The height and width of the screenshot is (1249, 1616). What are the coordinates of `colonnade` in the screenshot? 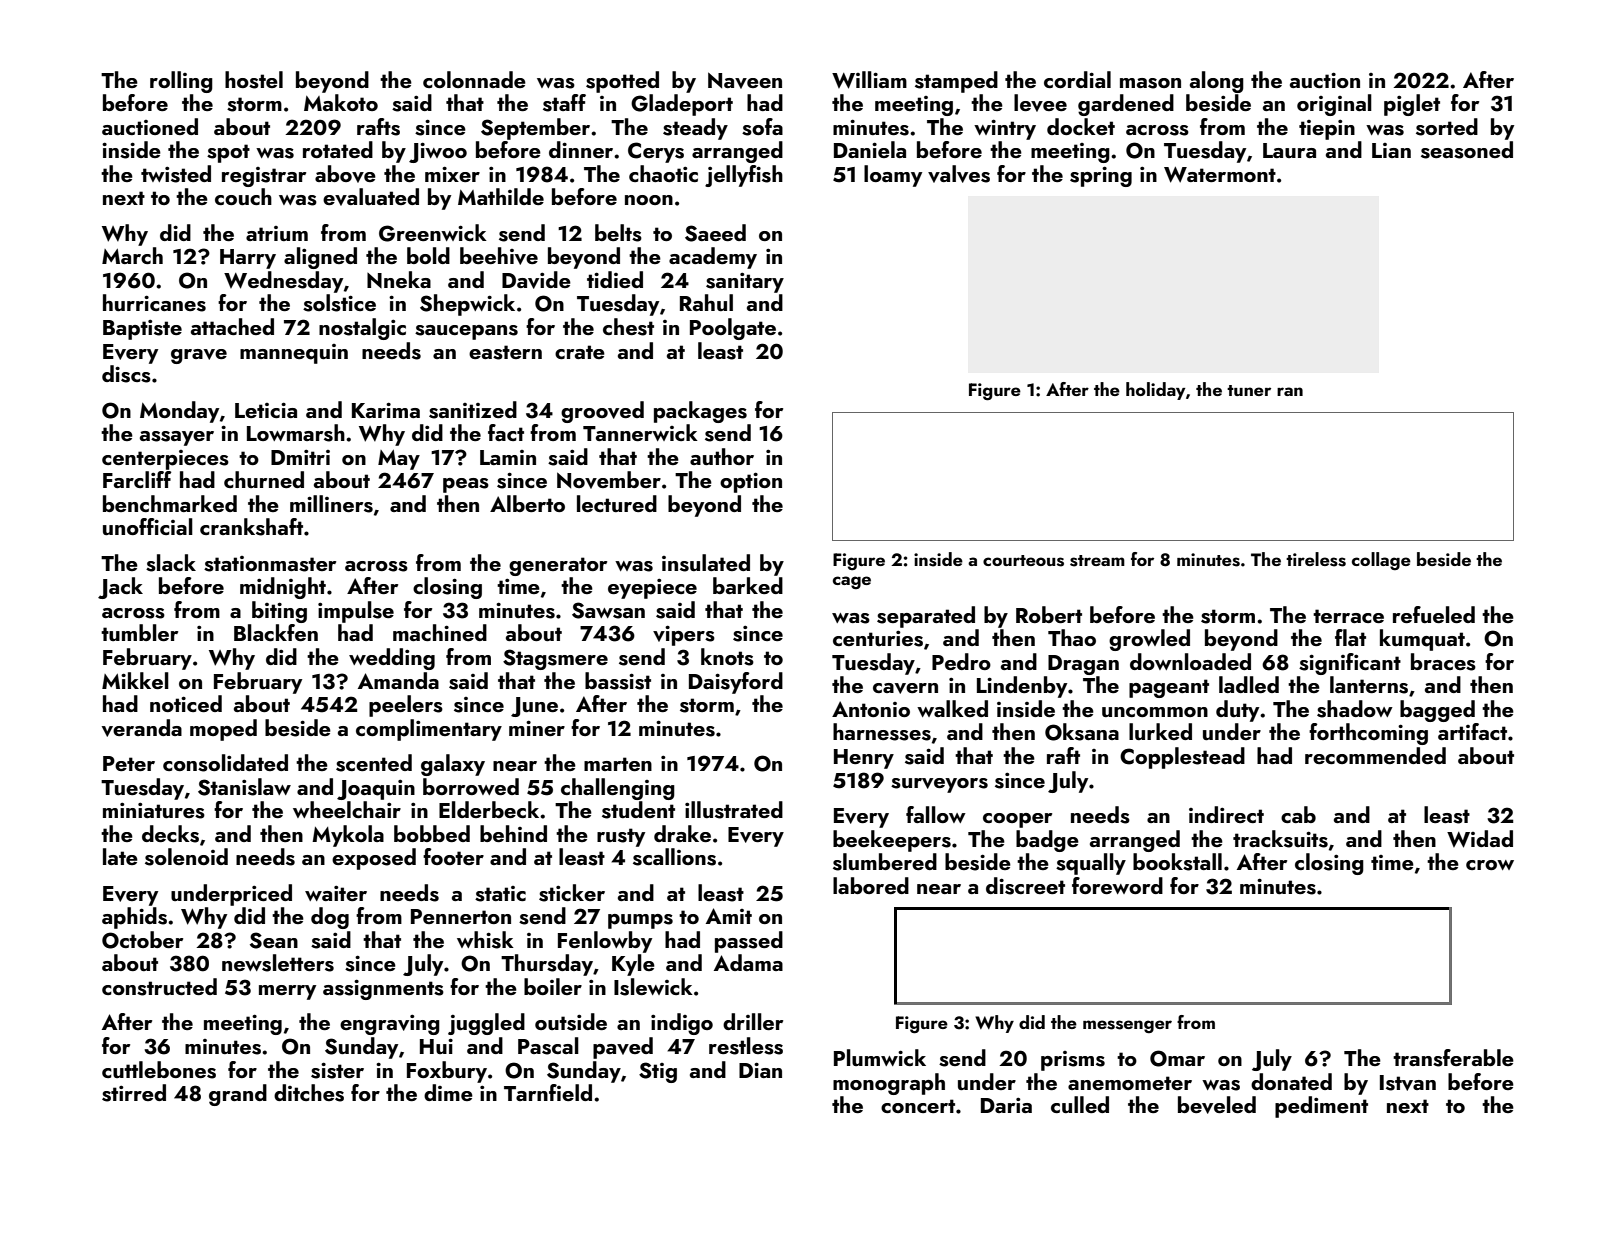 It's located at (474, 79).
